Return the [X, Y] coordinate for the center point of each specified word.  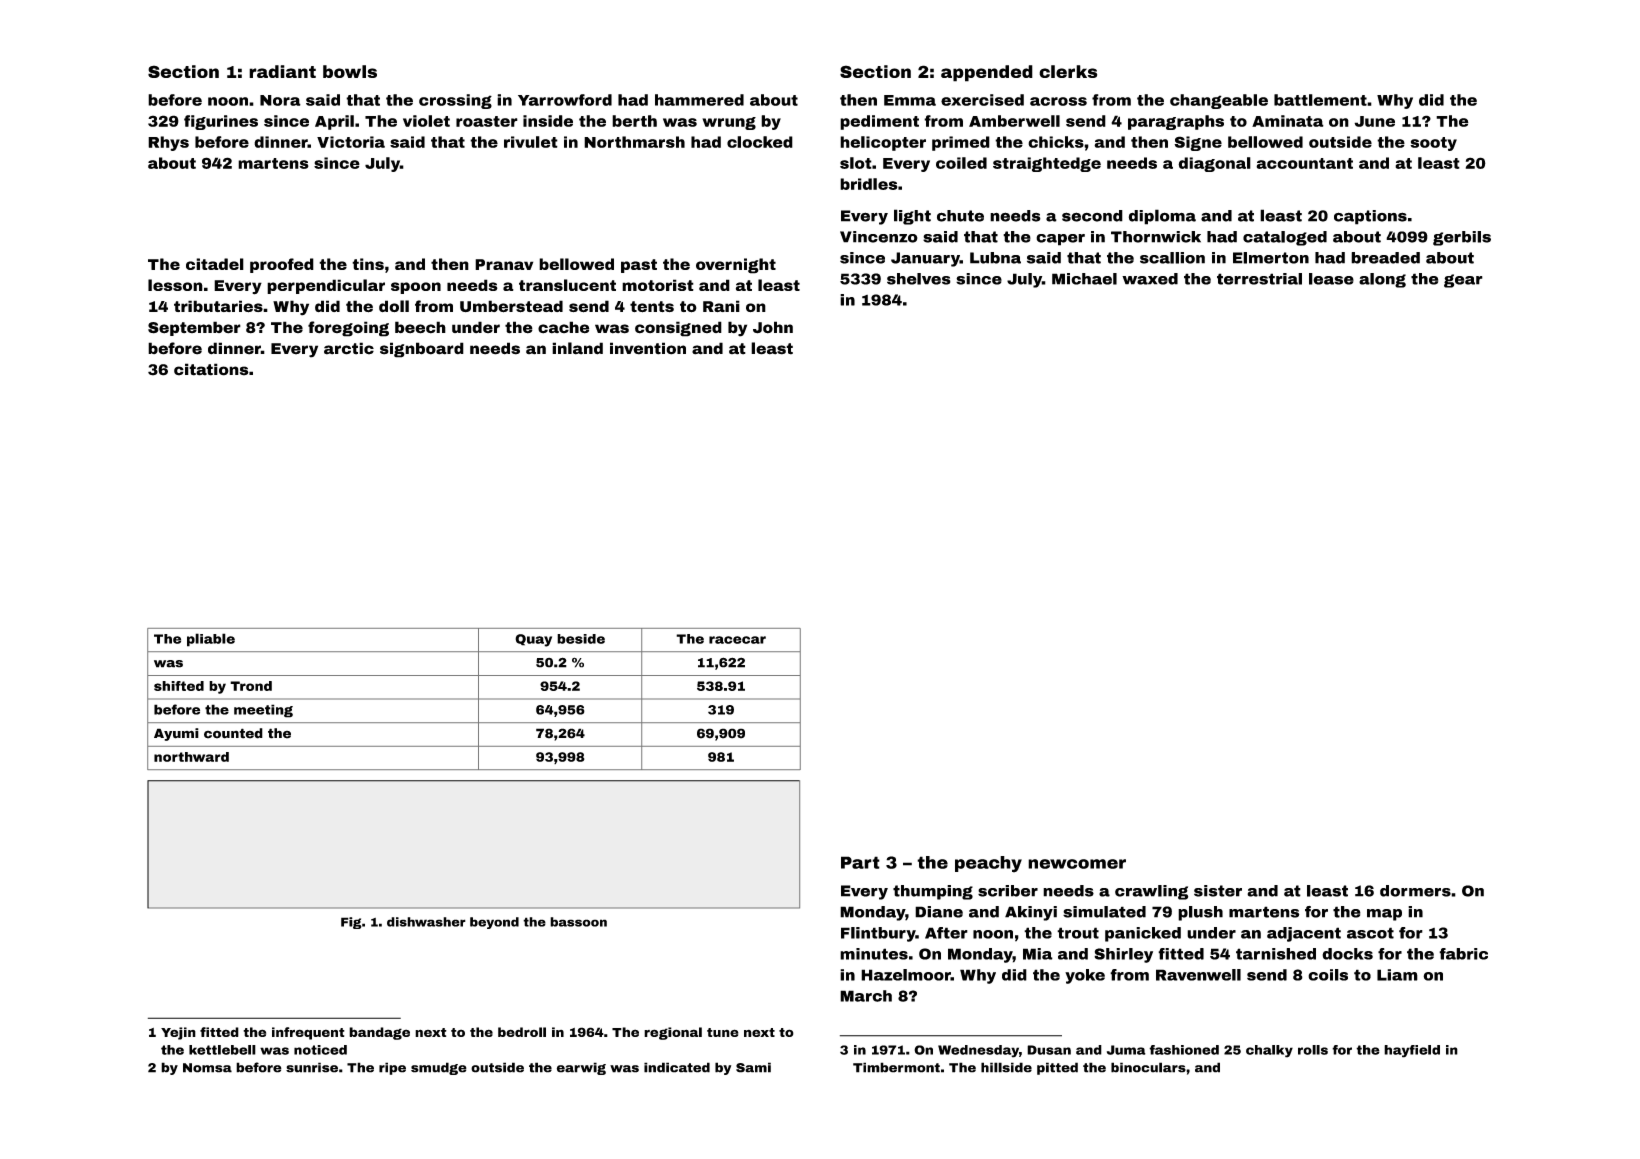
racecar [737, 640]
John [773, 327]
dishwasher [426, 922]
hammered [699, 100]
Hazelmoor [906, 975]
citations [211, 369]
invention [648, 348]
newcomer [1077, 864]
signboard [422, 350]
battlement [1320, 100]
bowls [350, 71]
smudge [439, 1068]
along [1382, 280]
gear [1463, 281]
